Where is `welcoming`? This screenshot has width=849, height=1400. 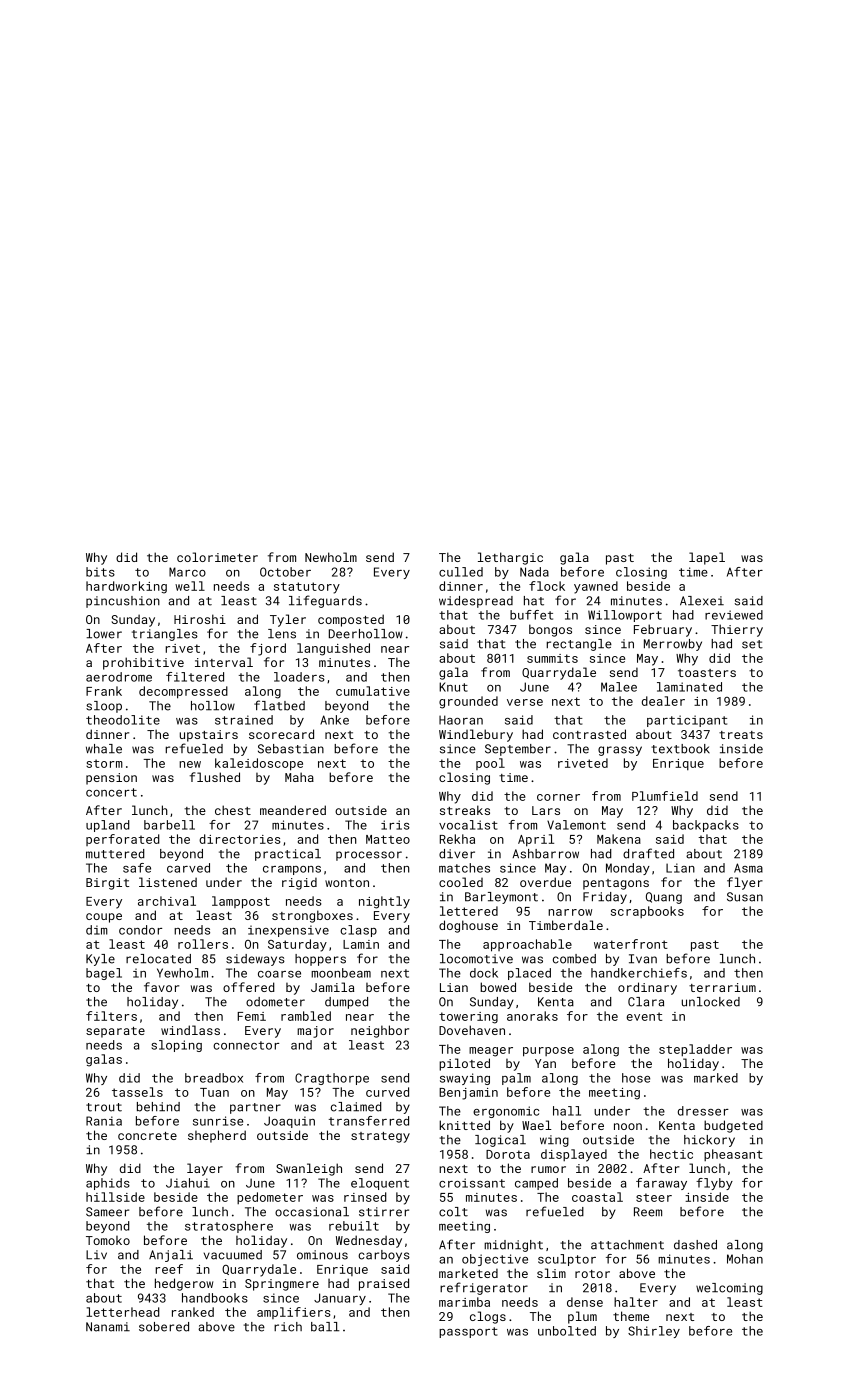
welcoming is located at coordinates (729, 1289).
